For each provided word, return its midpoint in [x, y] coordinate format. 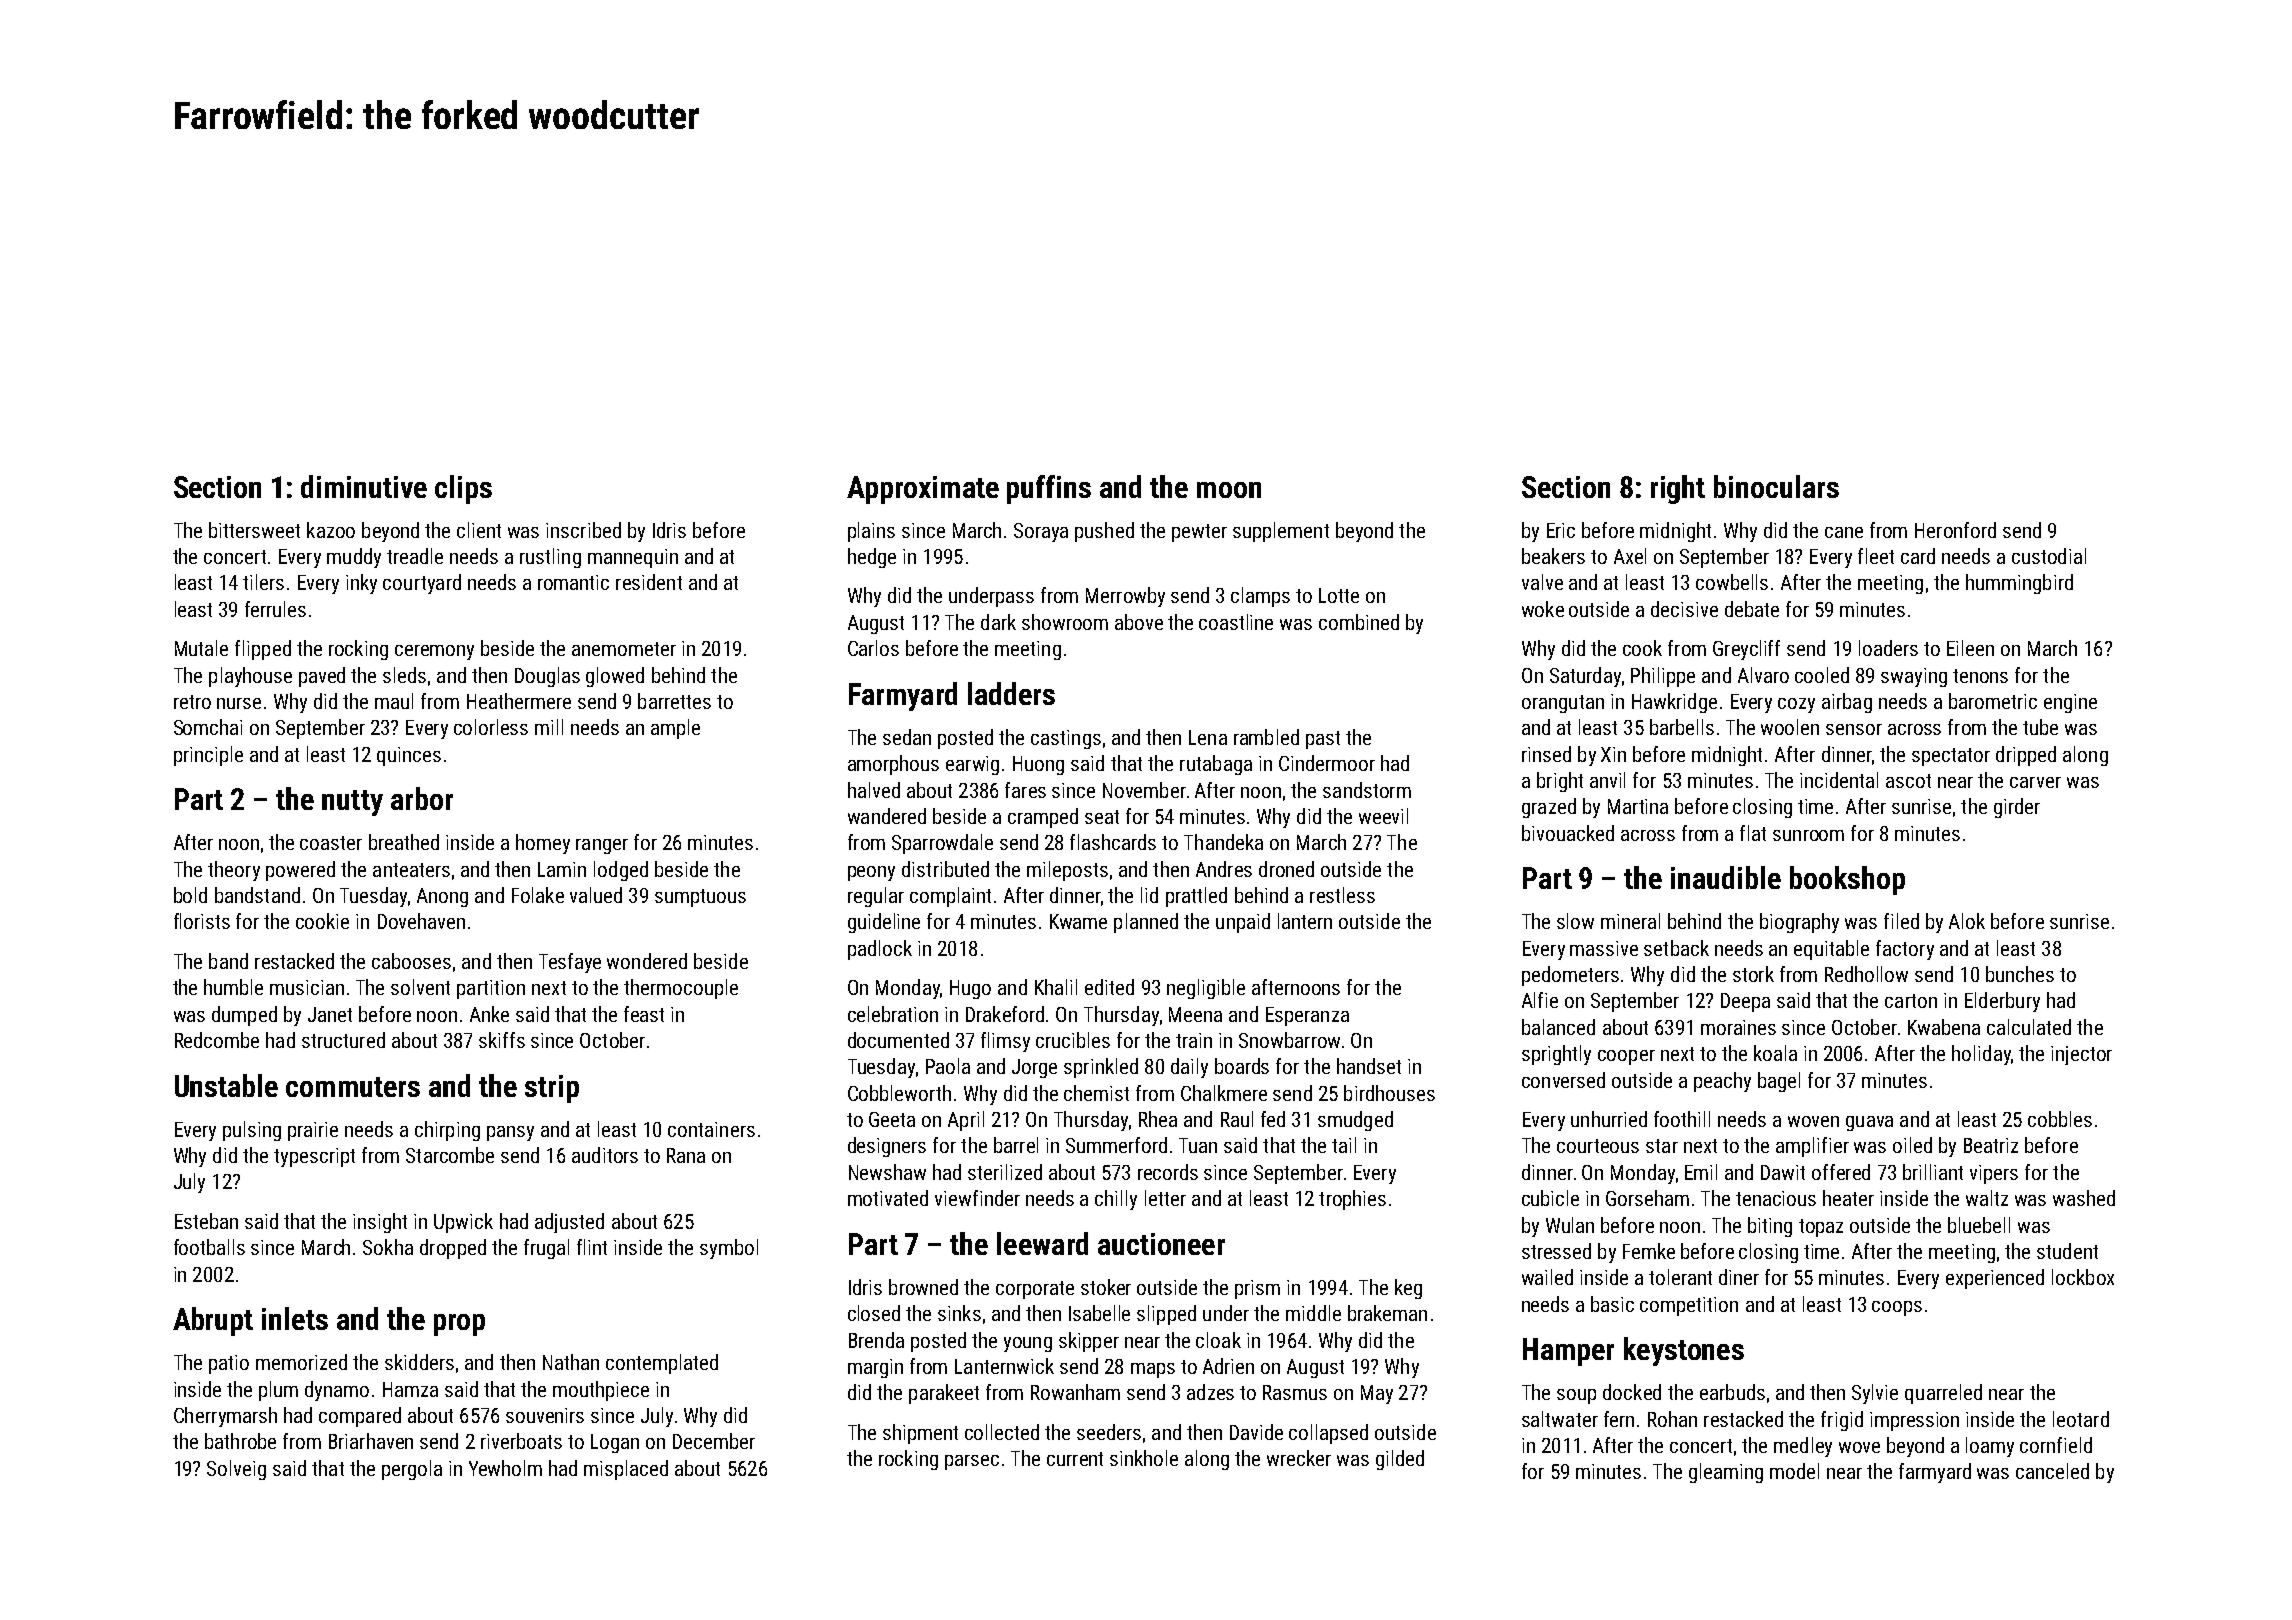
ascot [1908, 781]
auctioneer [1161, 1244]
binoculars [1776, 486]
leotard [2081, 1419]
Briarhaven [371, 1441]
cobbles [2060, 1119]
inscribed [583, 530]
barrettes [674, 701]
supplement [1281, 532]
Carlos [873, 648]
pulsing [252, 1131]
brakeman [1387, 1313]
